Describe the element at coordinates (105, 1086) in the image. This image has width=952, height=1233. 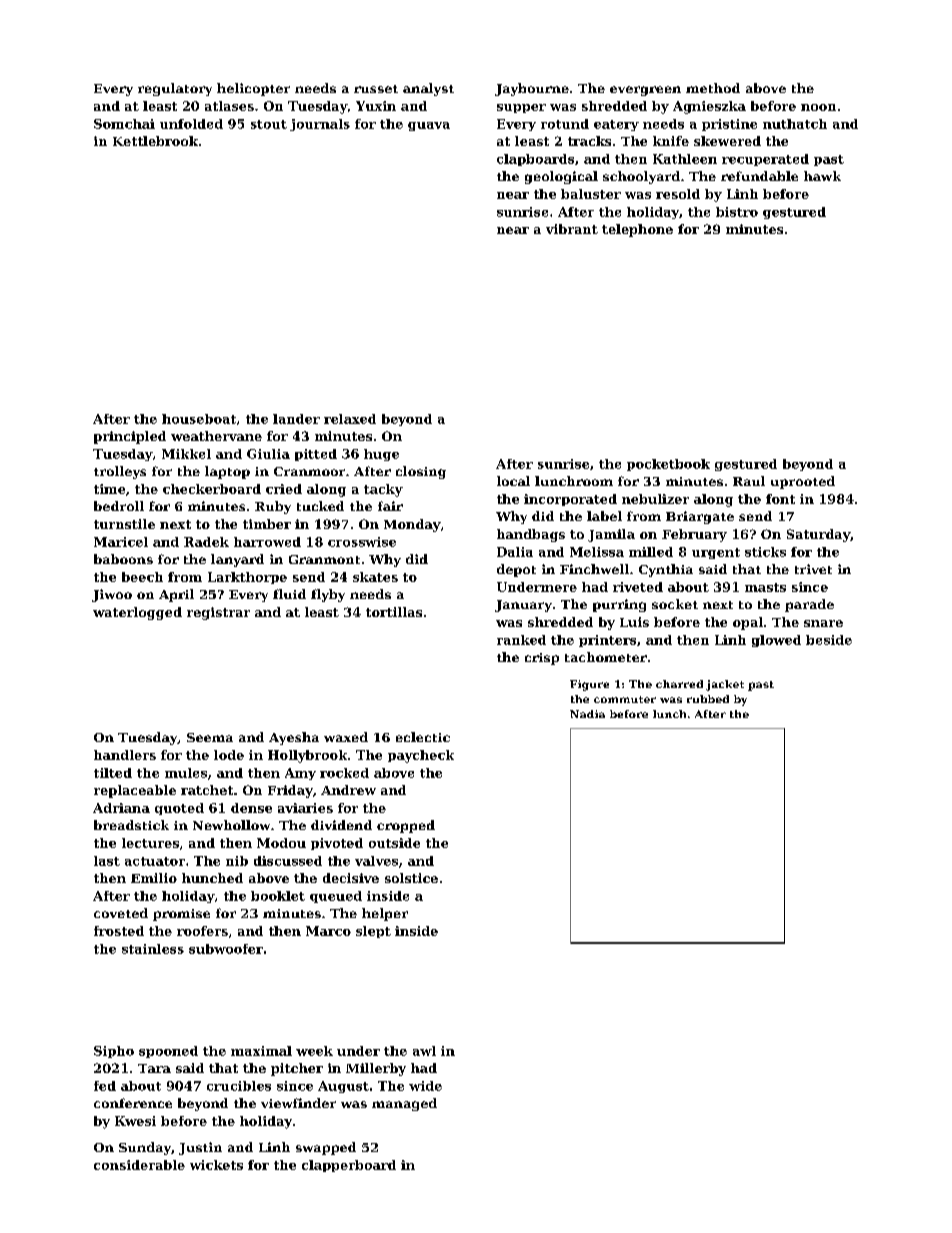
I see `fed` at that location.
